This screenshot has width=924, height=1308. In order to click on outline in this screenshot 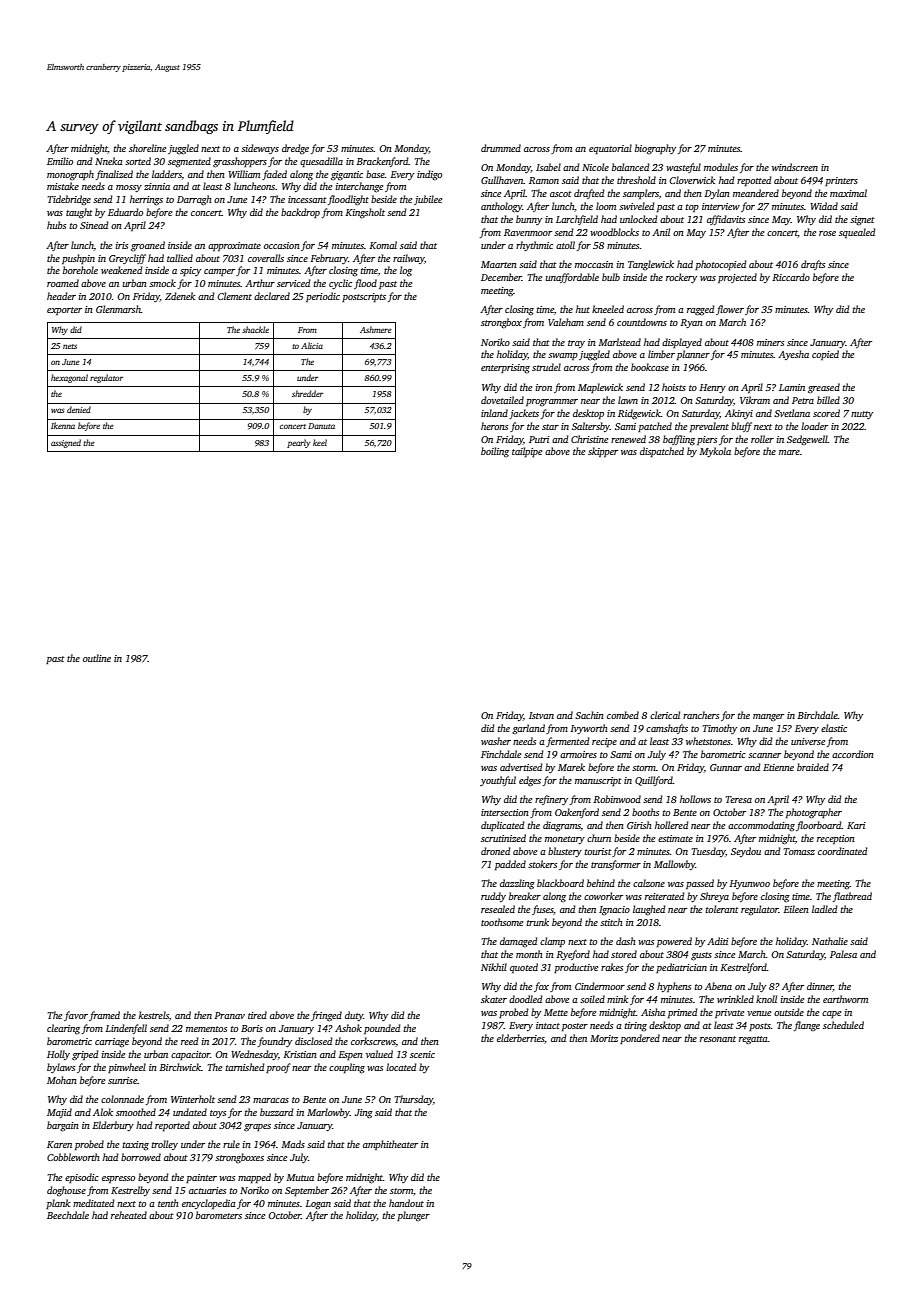, I will do `click(97, 658)`.
